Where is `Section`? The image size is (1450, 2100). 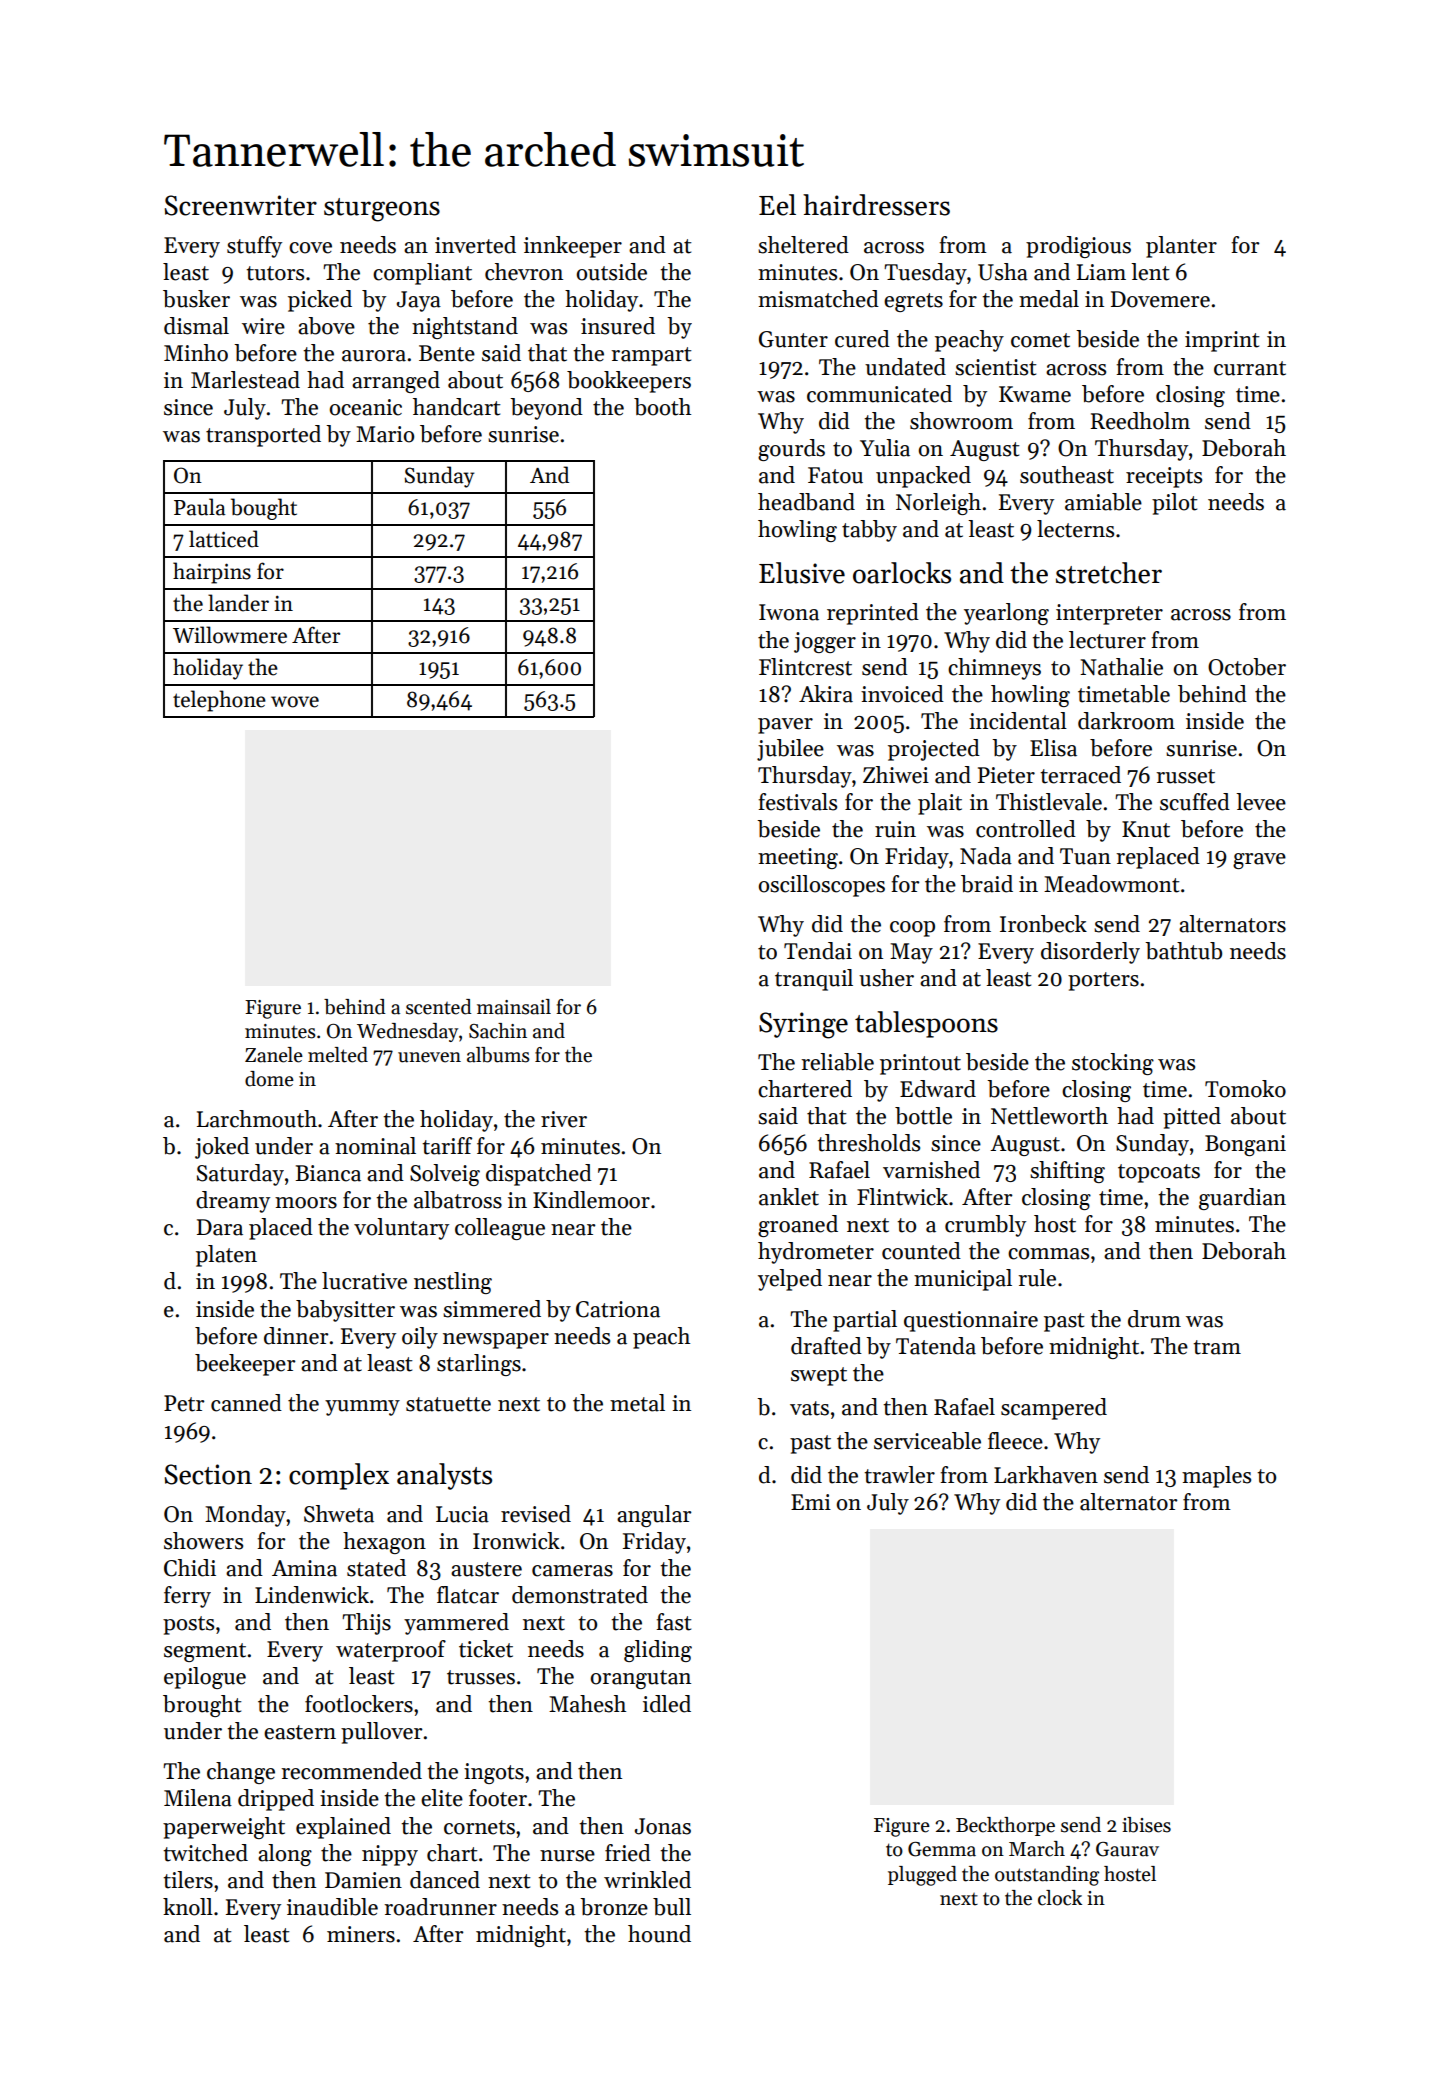
Section is located at coordinates (208, 1474).
